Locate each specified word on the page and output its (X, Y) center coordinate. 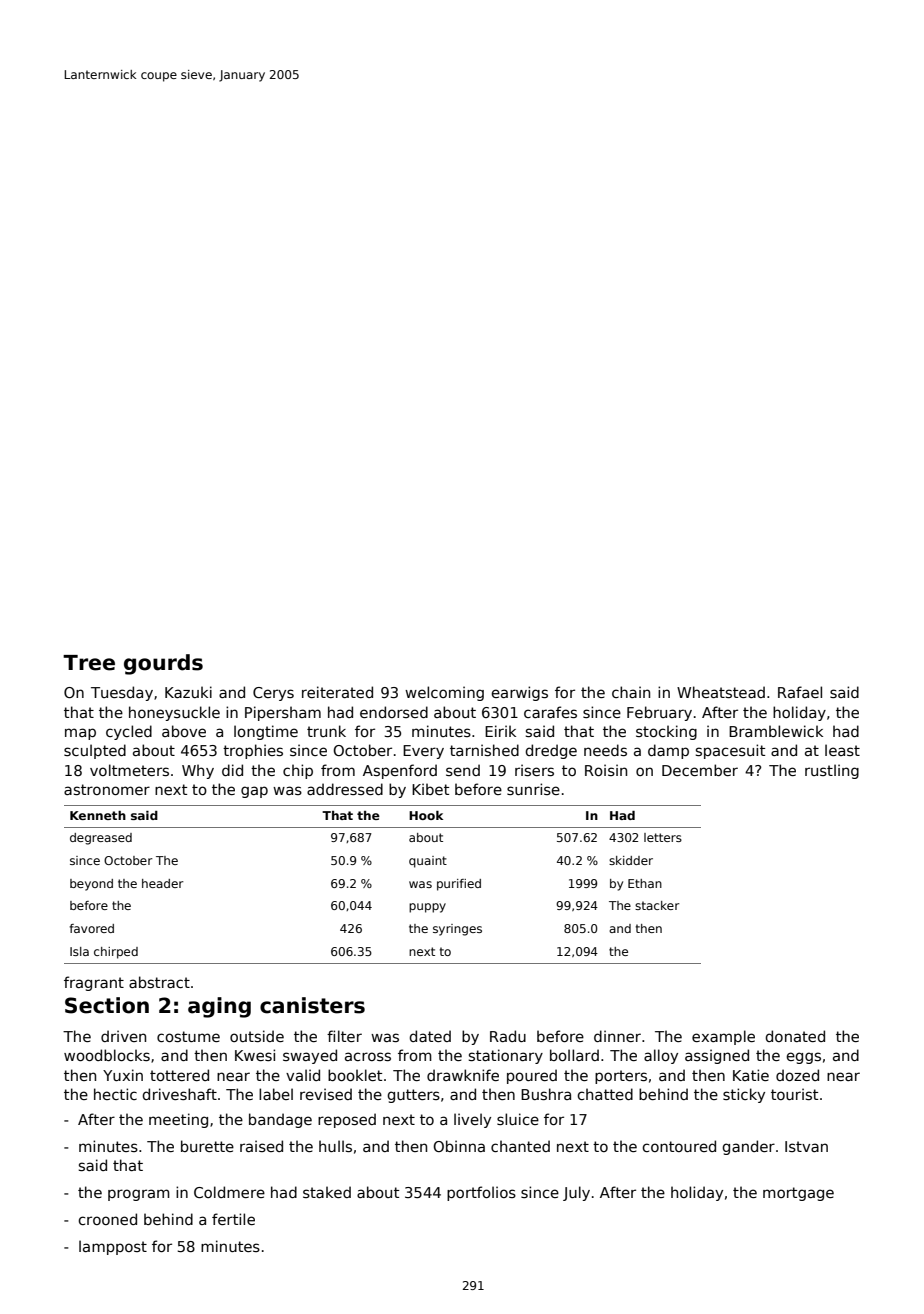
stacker (657, 905)
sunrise (533, 789)
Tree (89, 663)
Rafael (800, 692)
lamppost (113, 1247)
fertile (233, 1219)
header (163, 883)
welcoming (444, 693)
